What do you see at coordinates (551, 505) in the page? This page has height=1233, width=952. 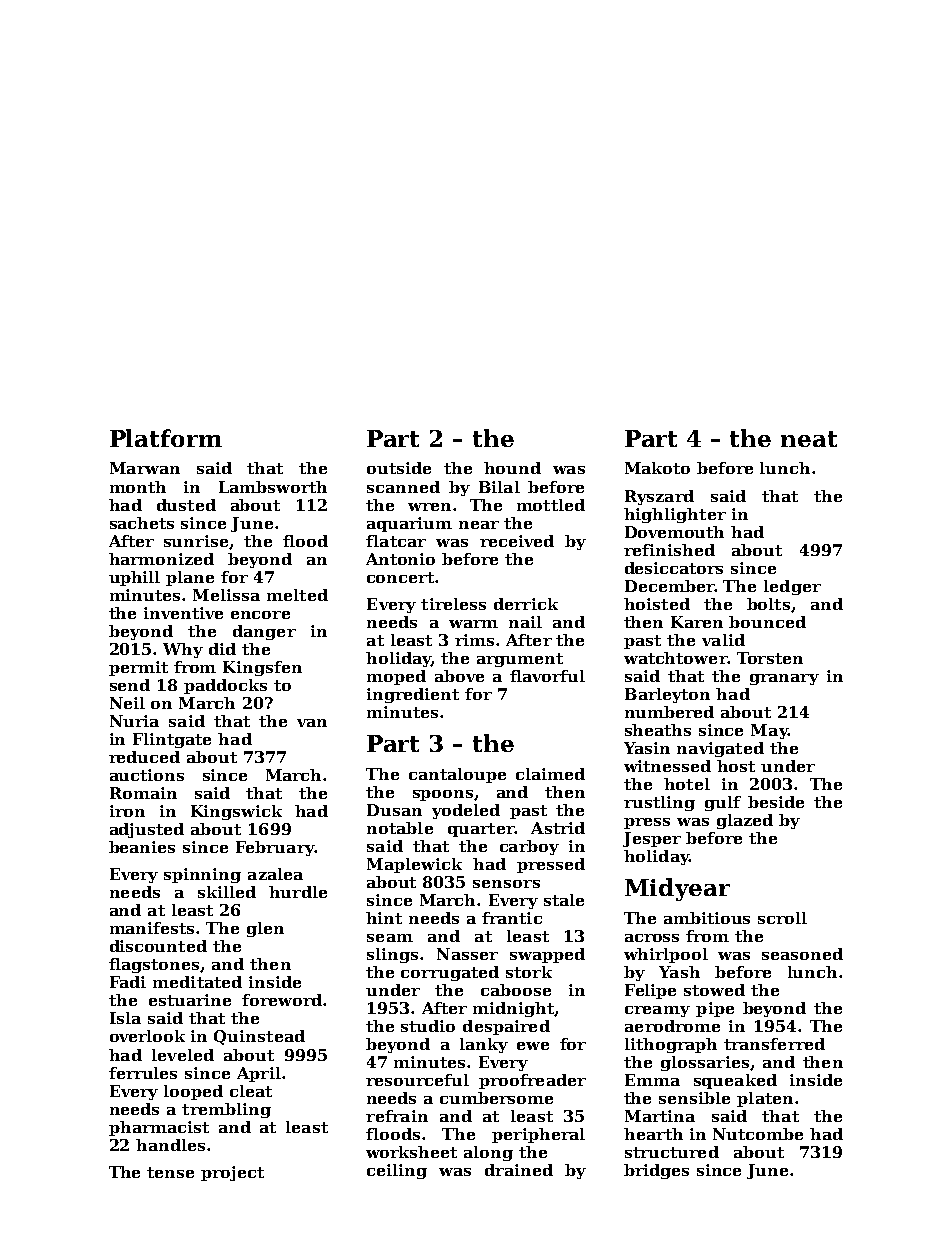 I see `mottled` at bounding box center [551, 505].
